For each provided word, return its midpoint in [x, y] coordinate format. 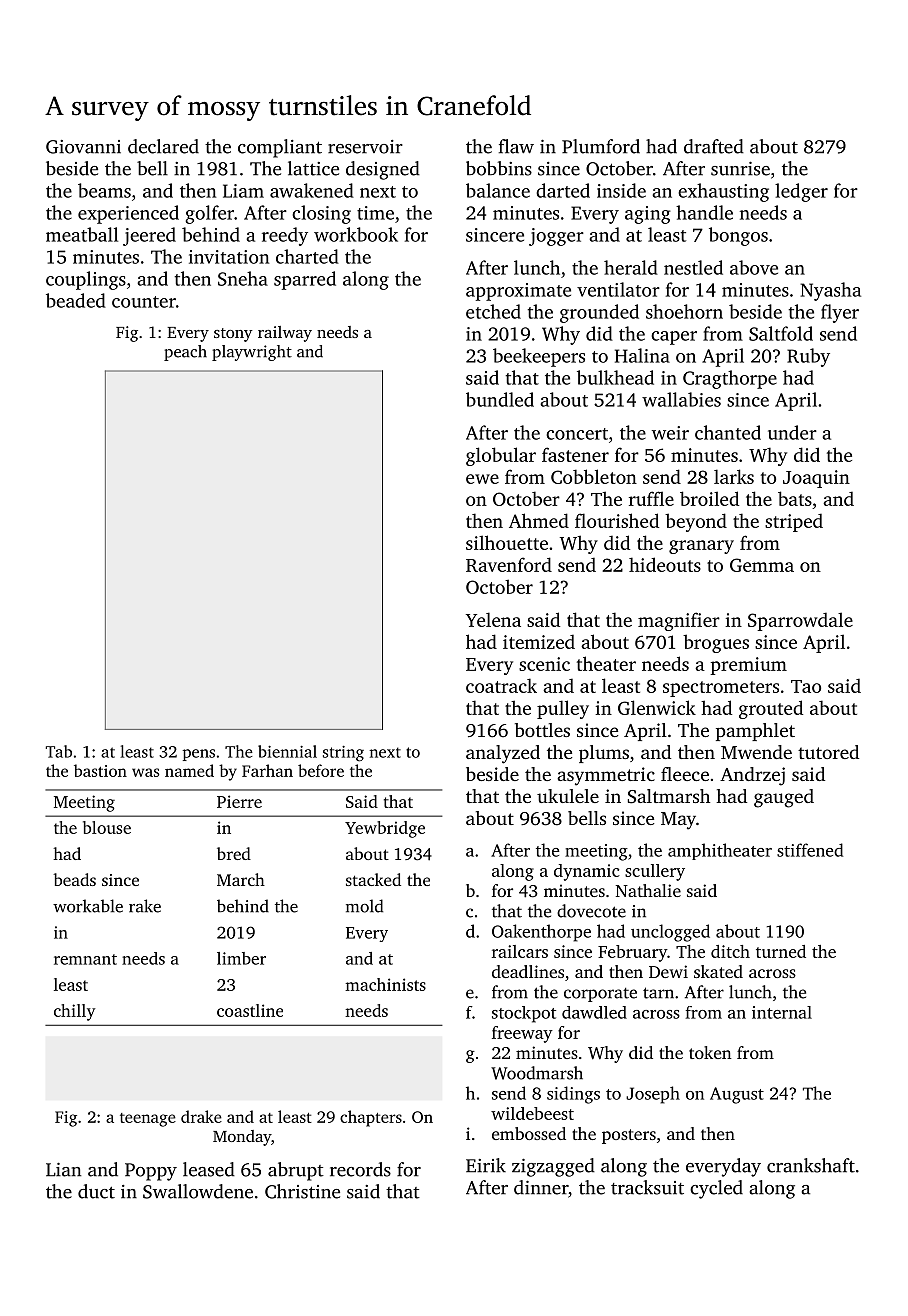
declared [163, 146]
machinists [385, 984]
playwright [252, 353]
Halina [642, 355]
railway [285, 334]
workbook [356, 234]
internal [782, 1012]
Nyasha [830, 291]
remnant [85, 959]
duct [96, 1191]
